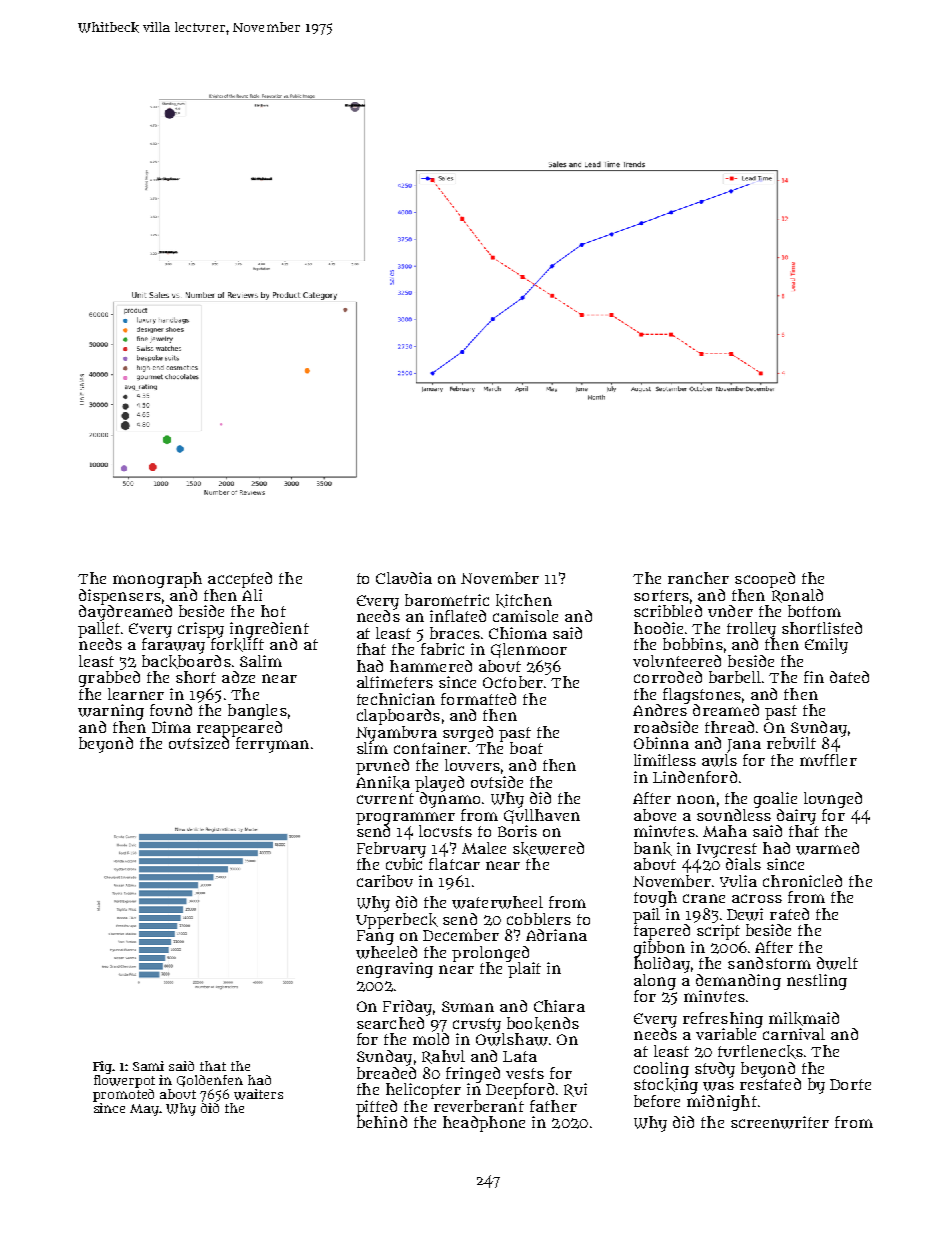  Describe the element at coordinates (375, 937) in the screenshot. I see `Fang` at that location.
